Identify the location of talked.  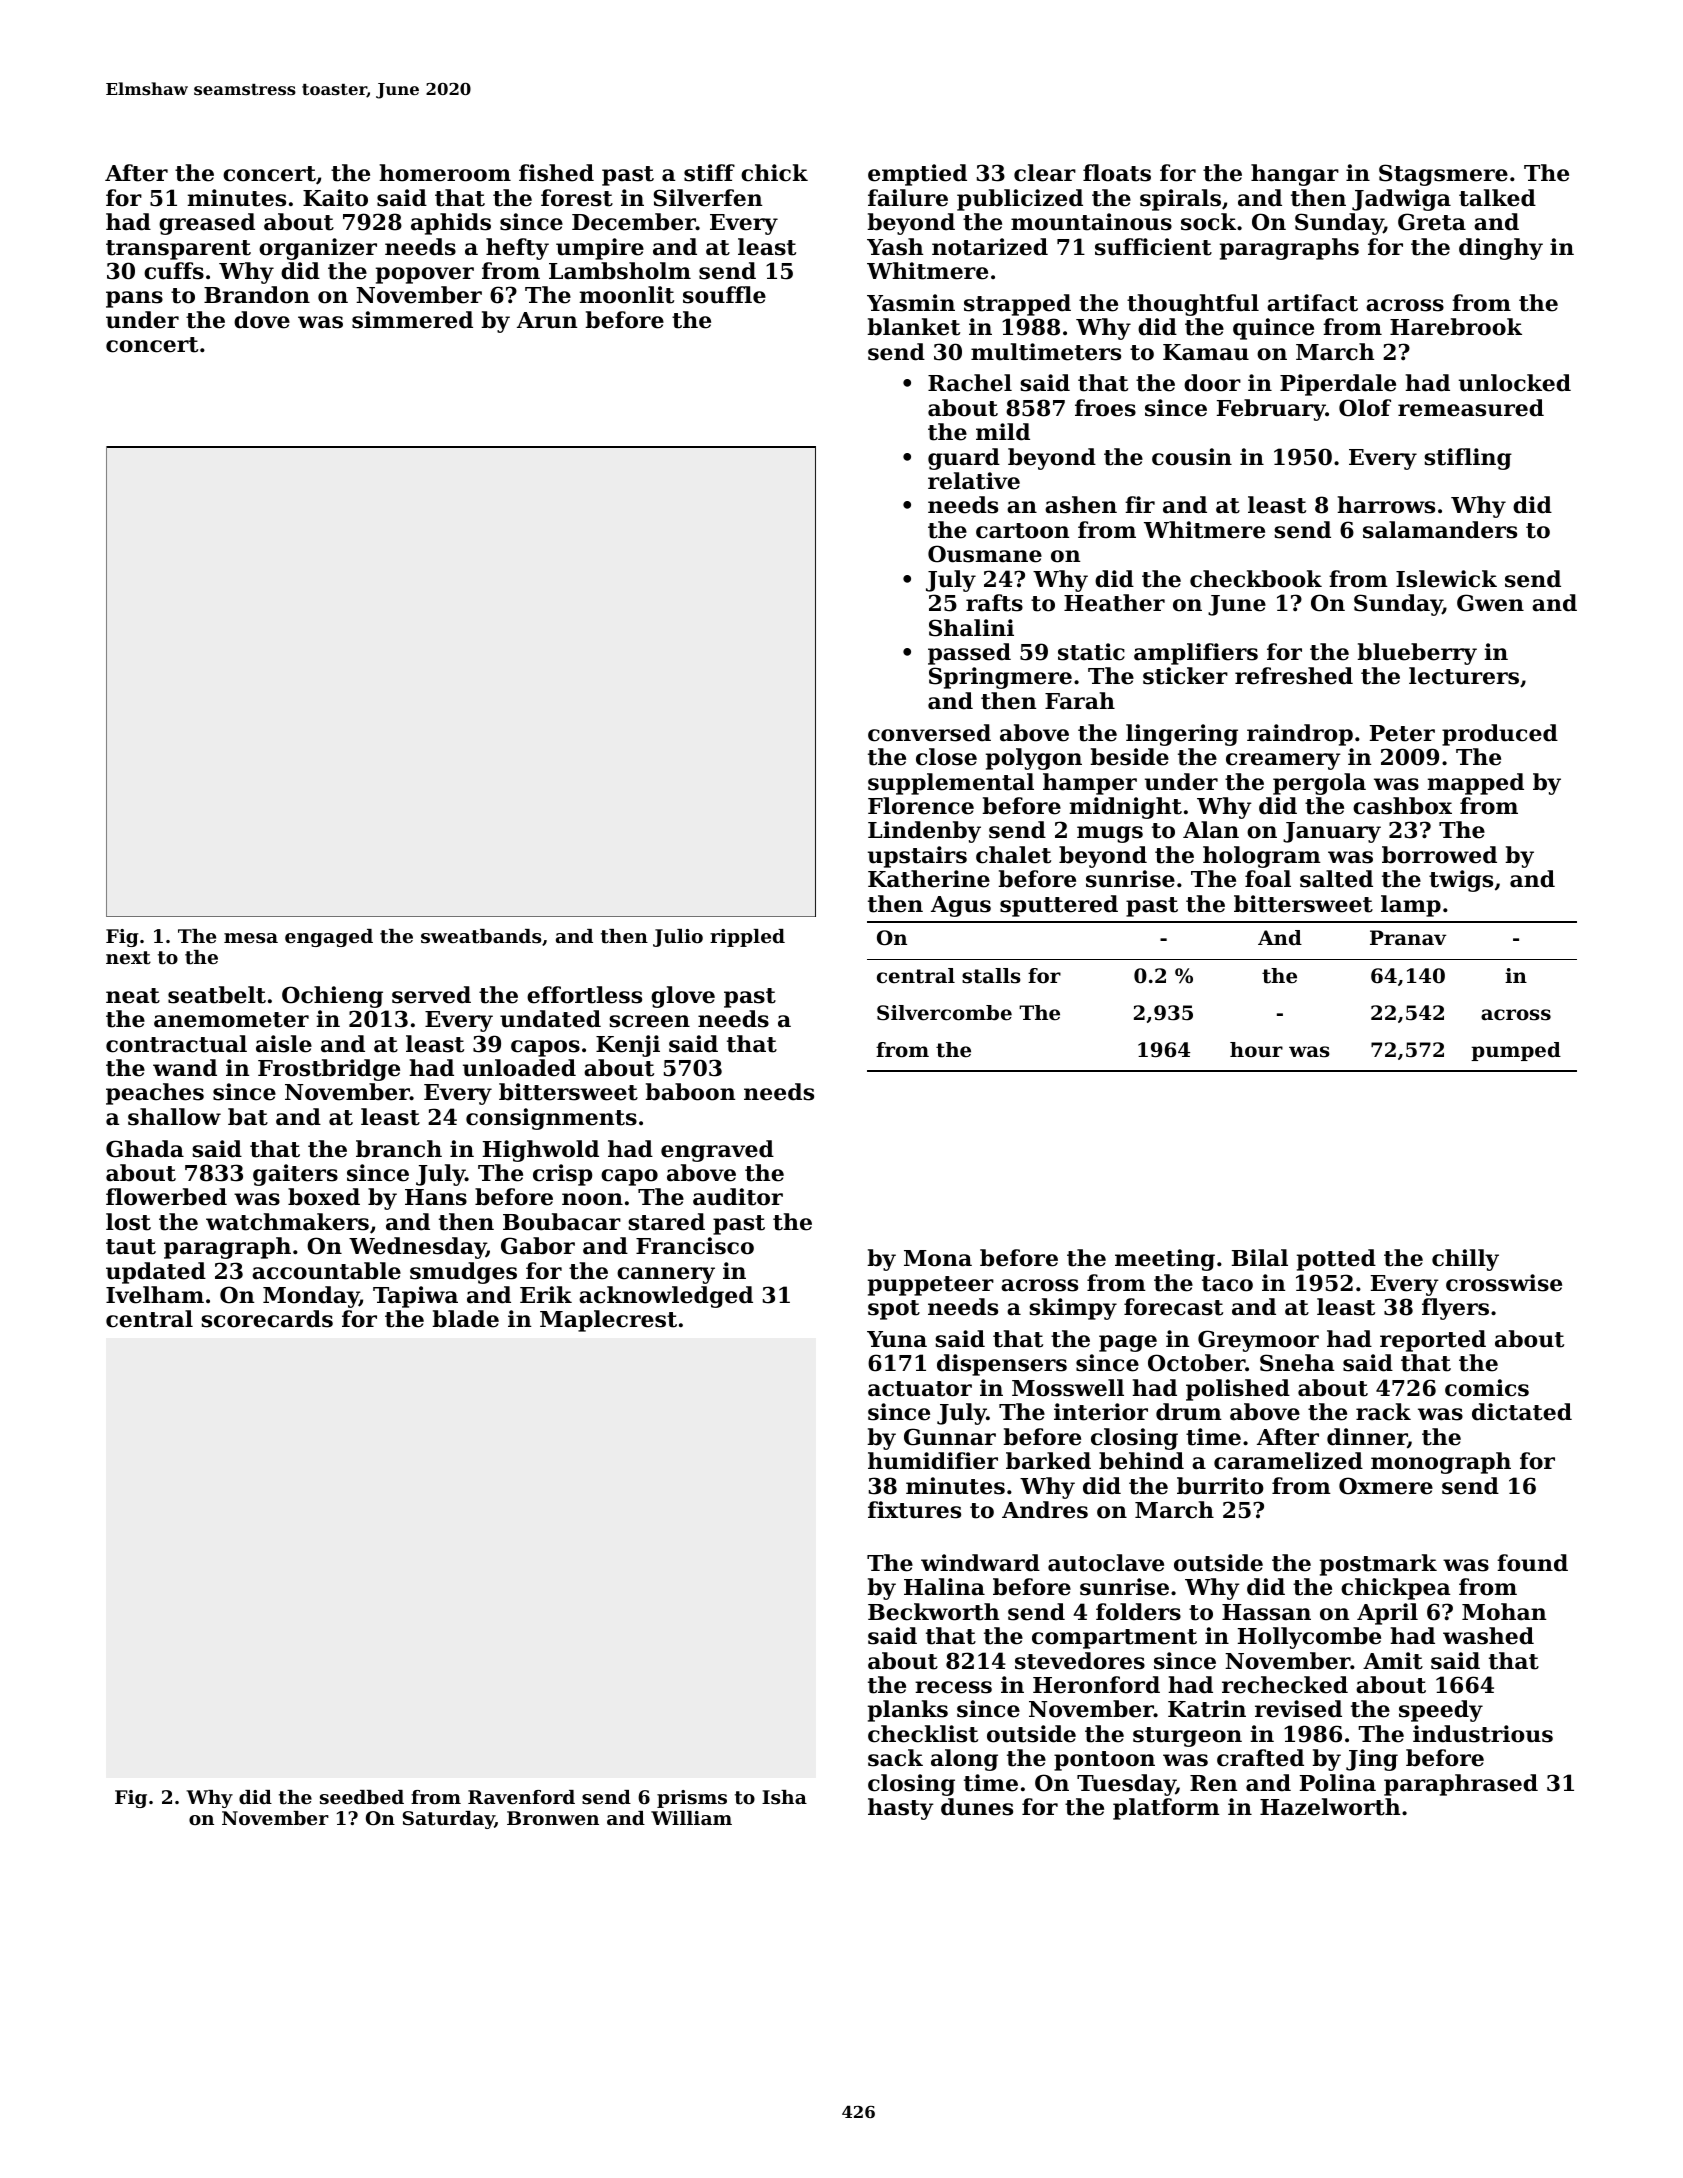
(1497, 198).
